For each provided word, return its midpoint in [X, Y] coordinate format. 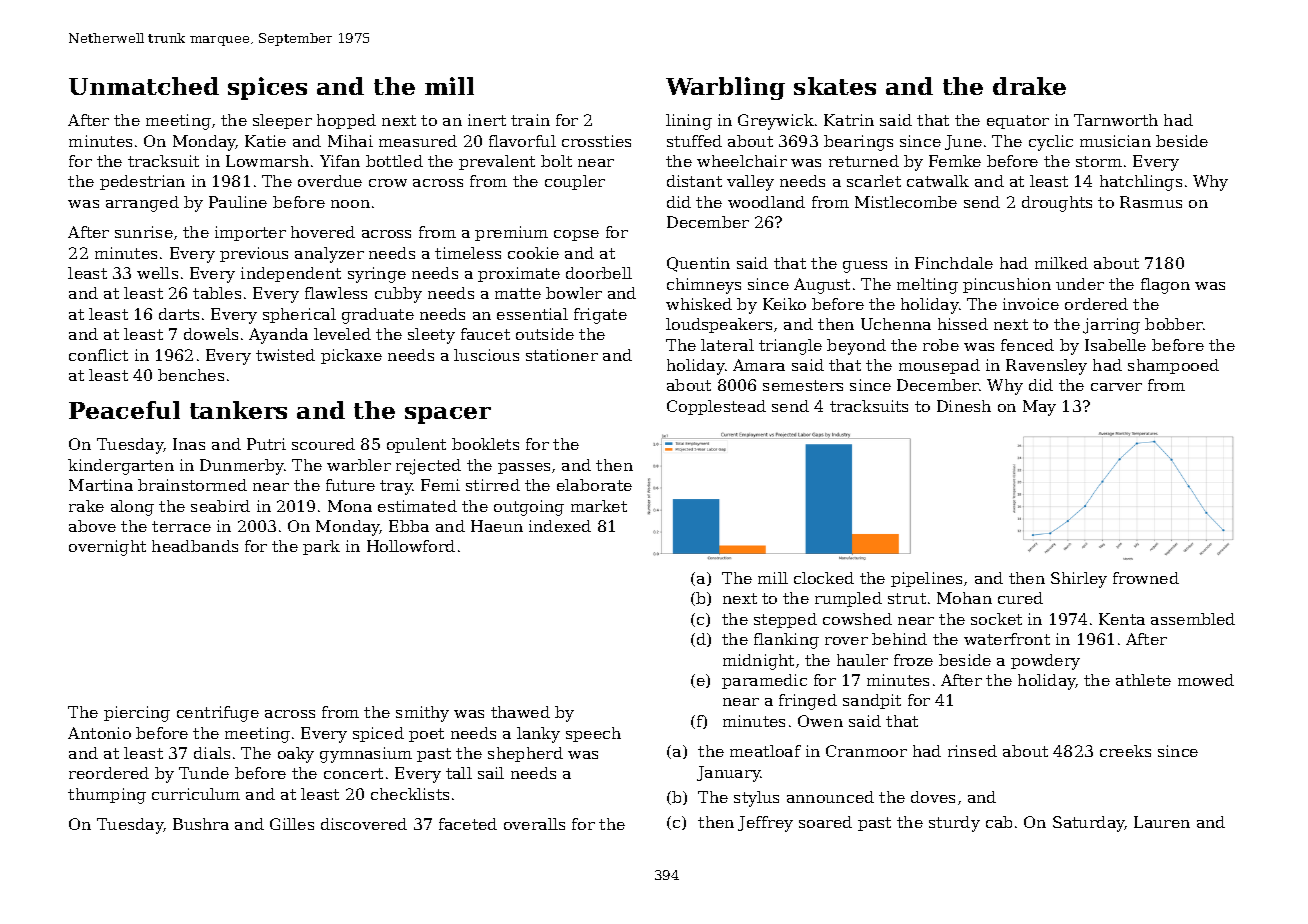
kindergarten [121, 467]
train [530, 120]
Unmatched [144, 86]
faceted [468, 824]
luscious [486, 355]
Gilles [292, 824]
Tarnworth [1116, 120]
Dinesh [964, 406]
